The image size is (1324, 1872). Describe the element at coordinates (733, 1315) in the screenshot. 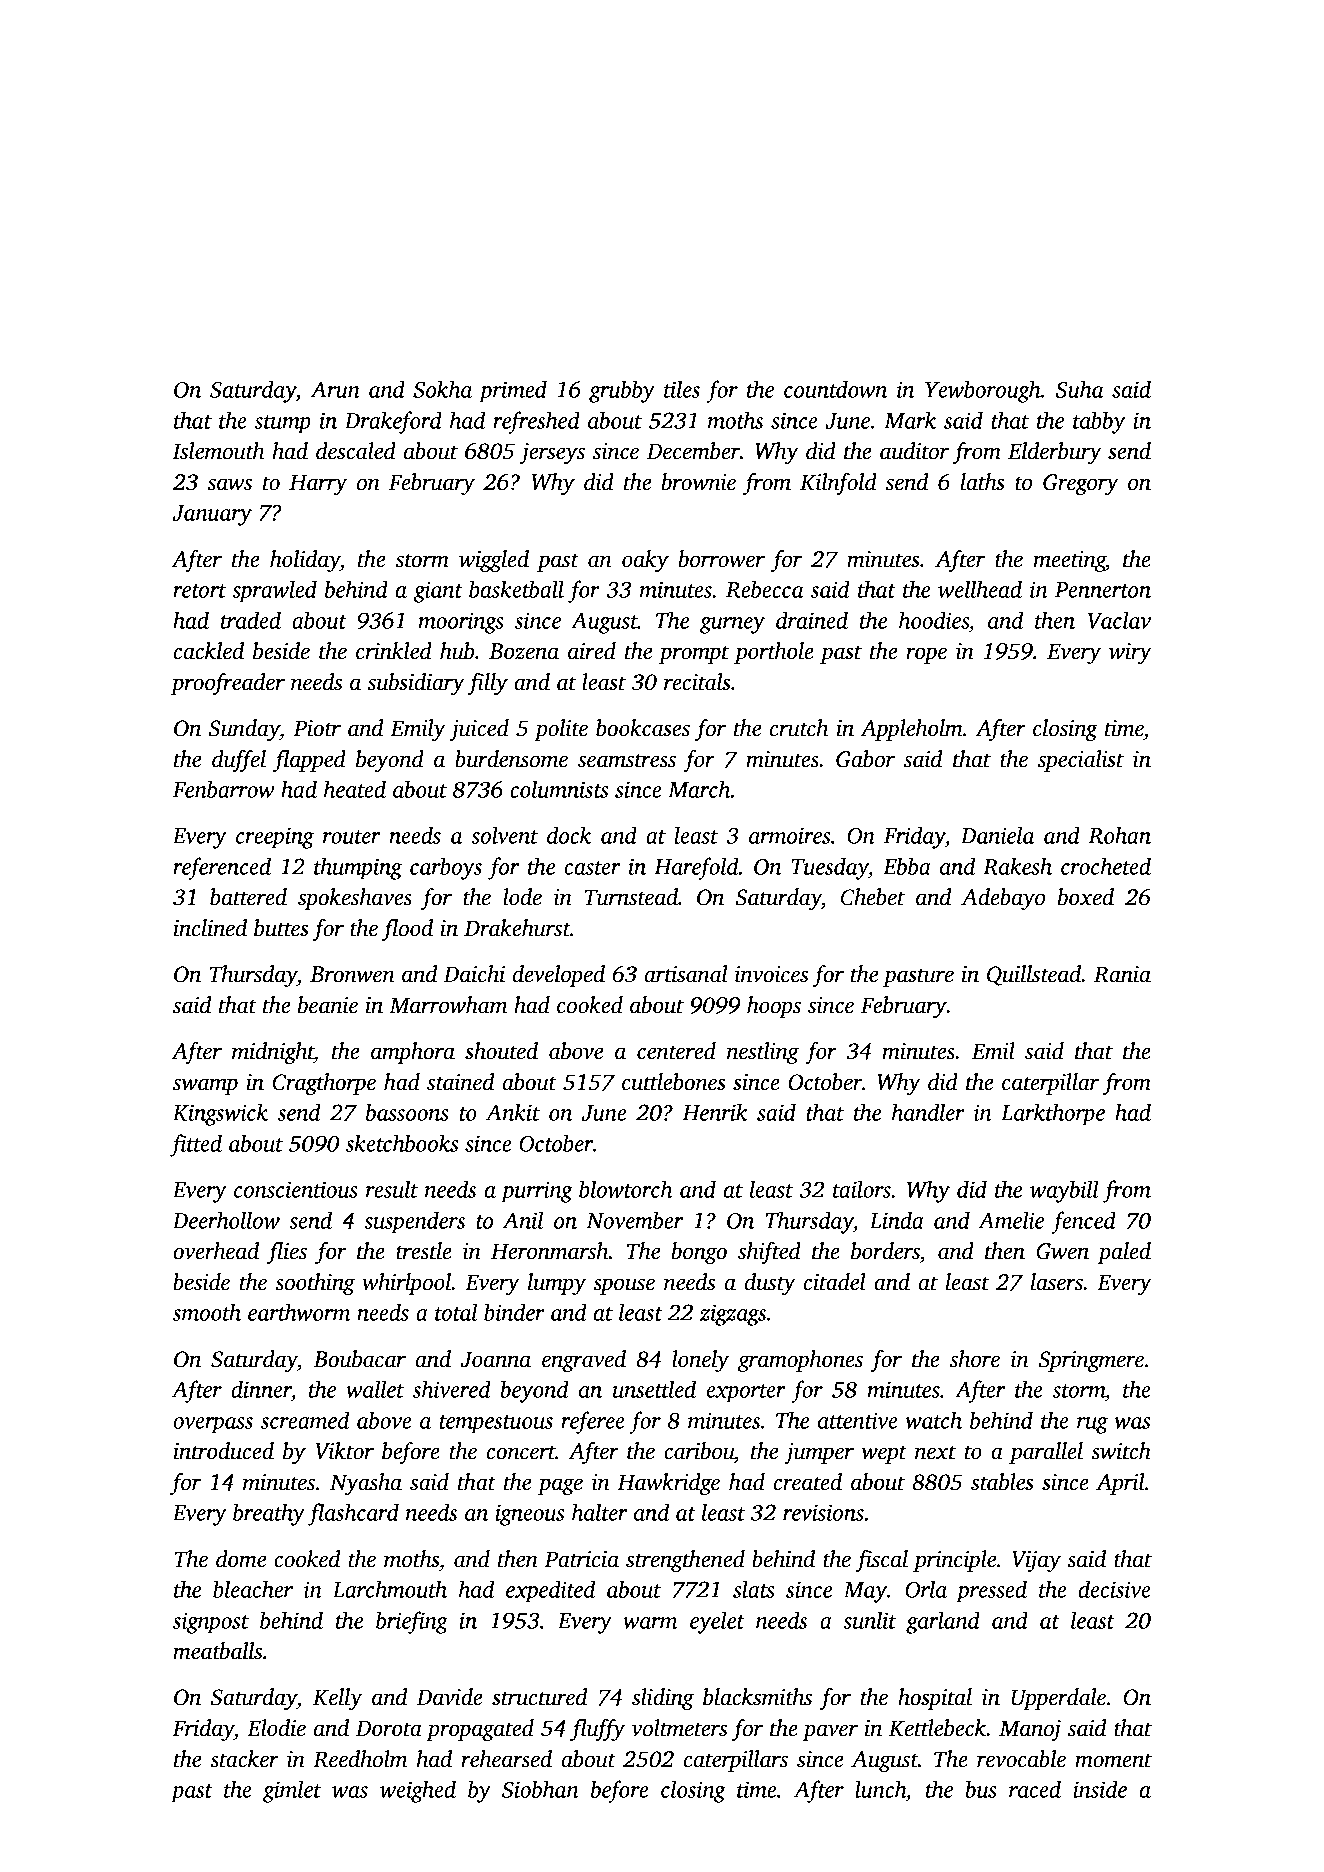

I see `zigzags` at that location.
